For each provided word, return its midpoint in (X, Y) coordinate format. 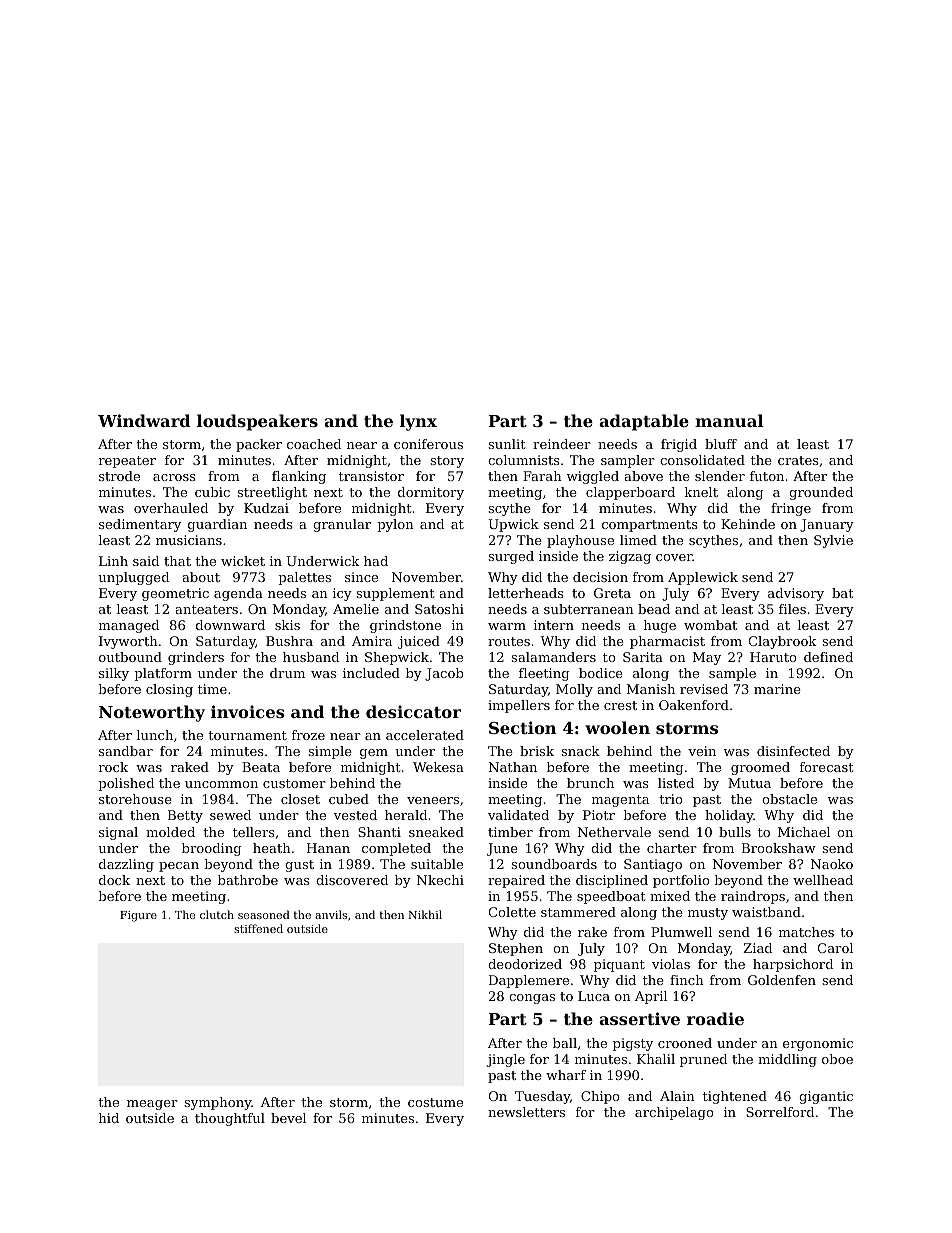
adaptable (644, 422)
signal (118, 833)
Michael (804, 832)
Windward (144, 420)
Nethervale (614, 832)
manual (729, 420)
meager (152, 1105)
